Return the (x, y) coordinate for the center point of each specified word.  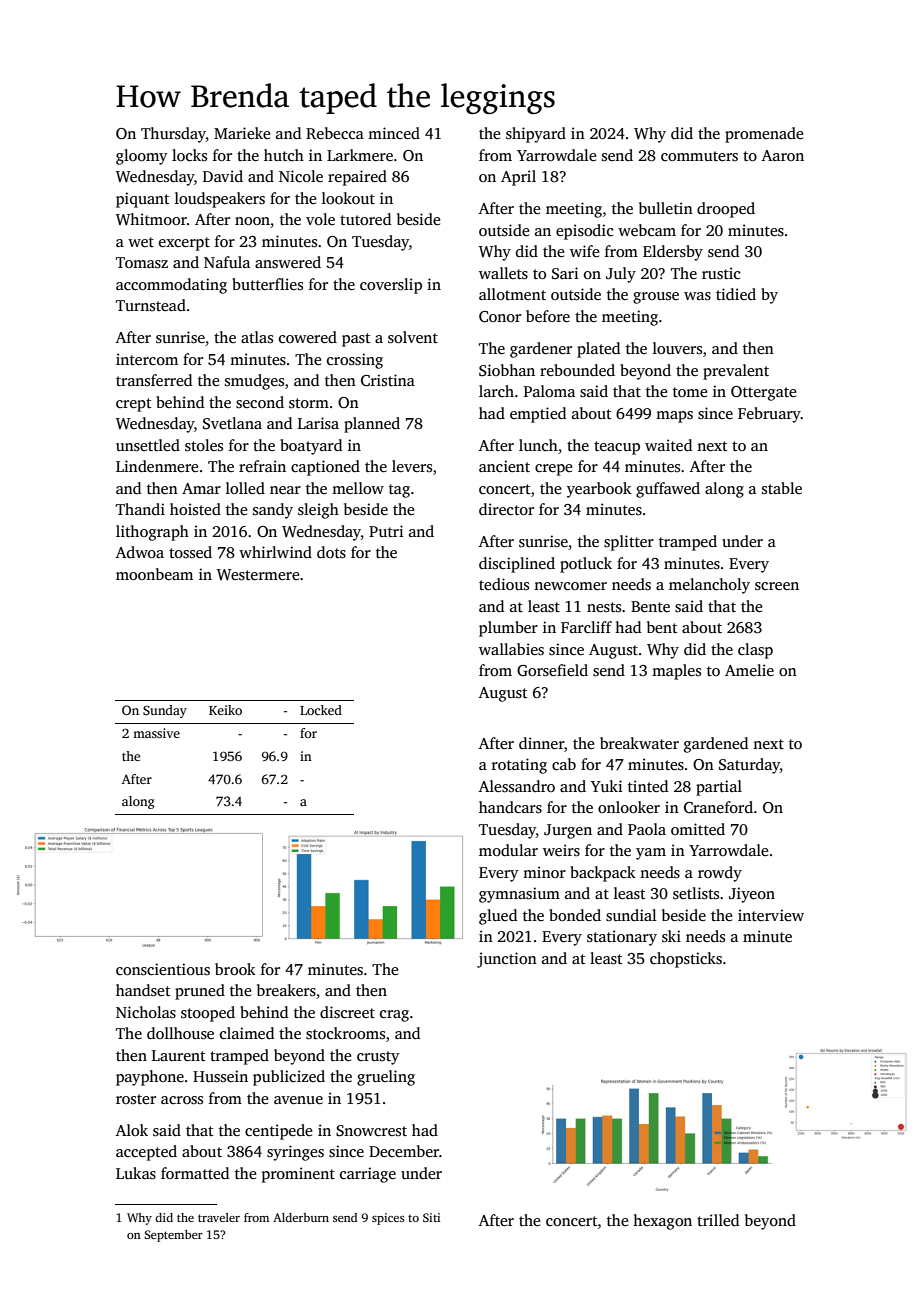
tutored (365, 219)
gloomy (142, 157)
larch (496, 391)
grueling (386, 1078)
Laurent (179, 1055)
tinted (648, 786)
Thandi (140, 509)
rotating (519, 766)
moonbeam (154, 574)
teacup (617, 448)
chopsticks (686, 960)
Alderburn (301, 1217)
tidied (736, 294)
